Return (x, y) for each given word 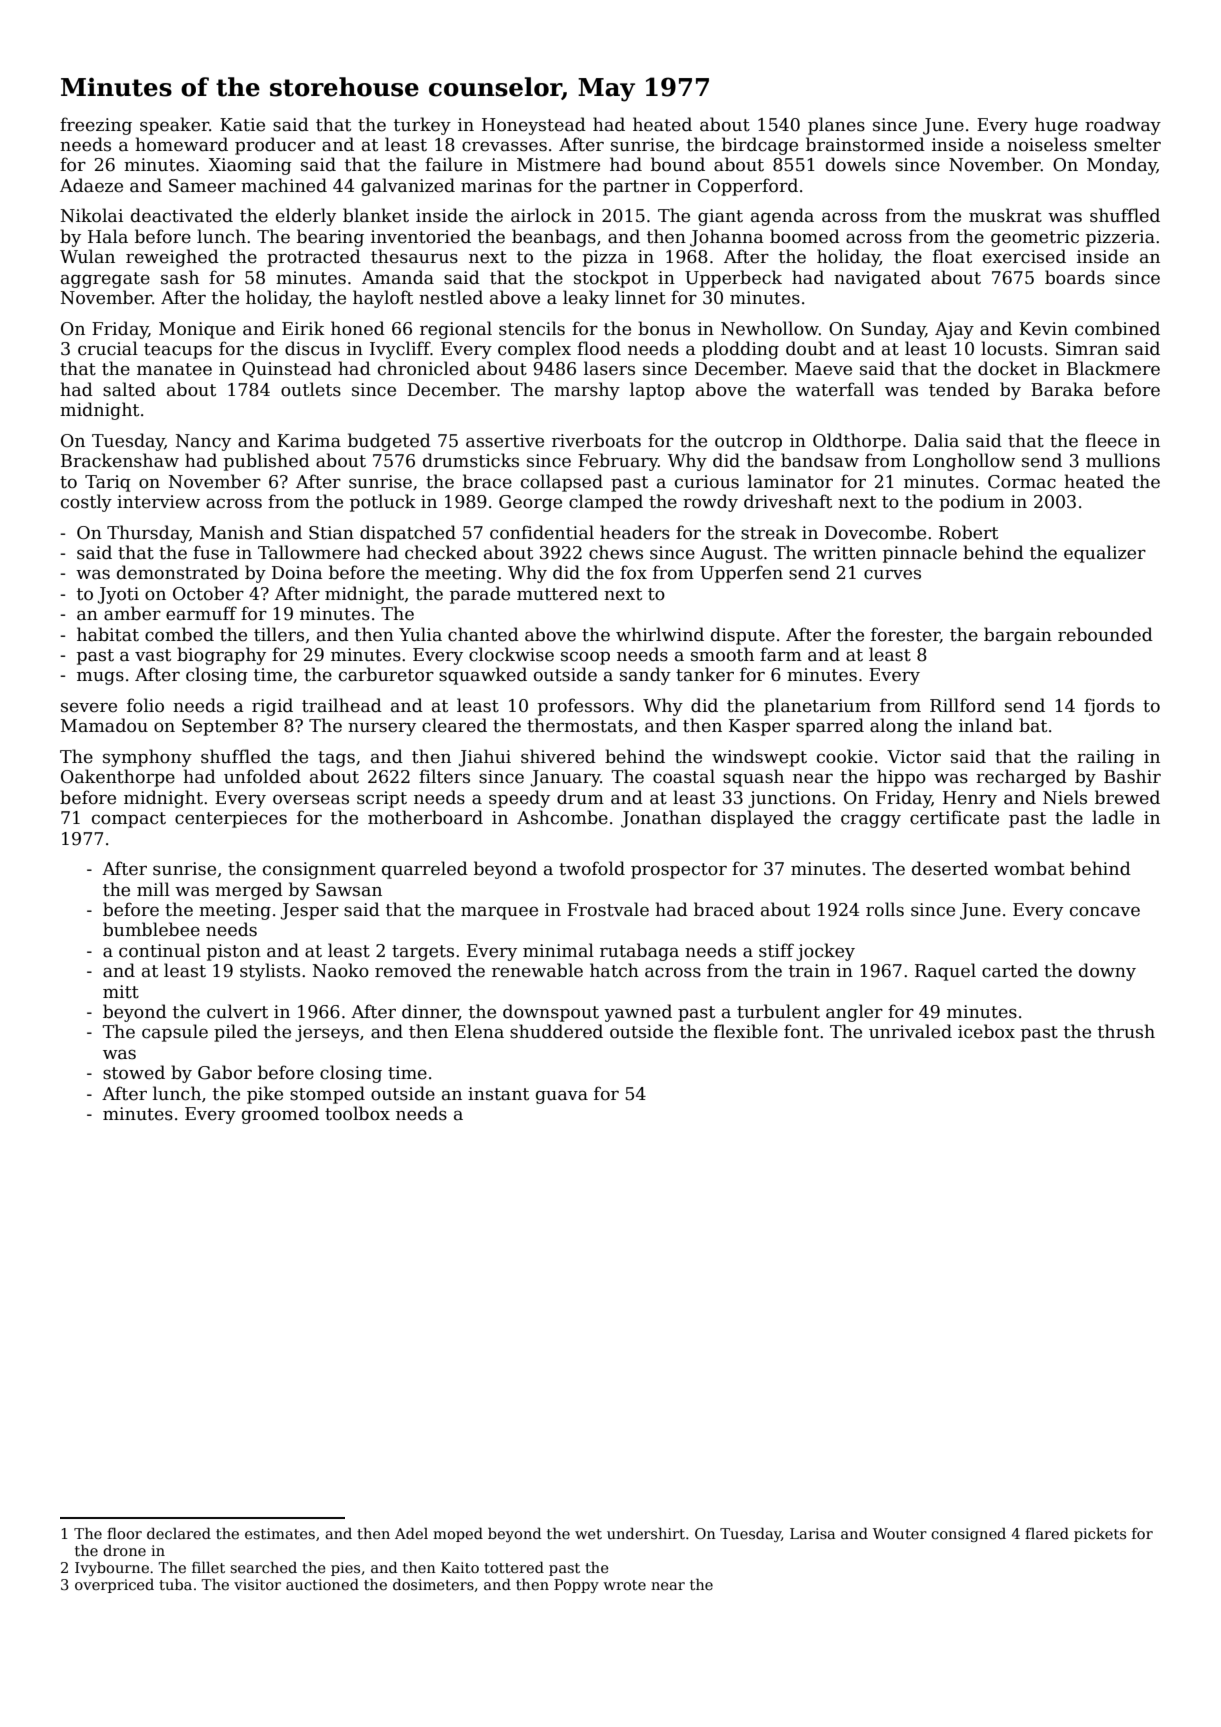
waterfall (835, 389)
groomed (280, 1115)
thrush (1126, 1031)
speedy (519, 799)
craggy (871, 821)
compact (129, 820)
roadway (1123, 126)
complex (534, 350)
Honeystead (534, 126)
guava (562, 1097)
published (267, 462)
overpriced (114, 1585)
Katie (242, 125)
